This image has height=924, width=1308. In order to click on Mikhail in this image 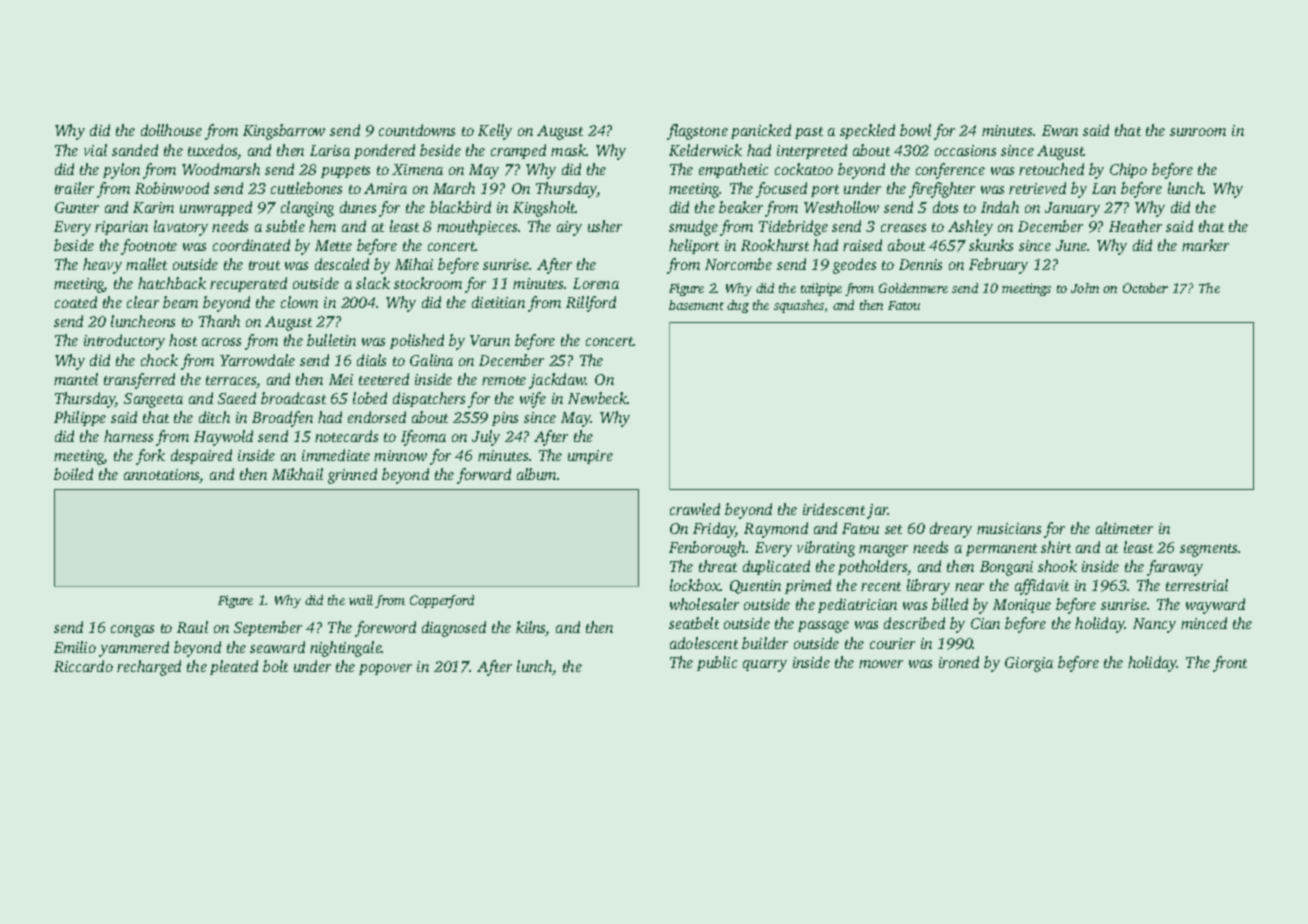, I will do `click(297, 474)`.
